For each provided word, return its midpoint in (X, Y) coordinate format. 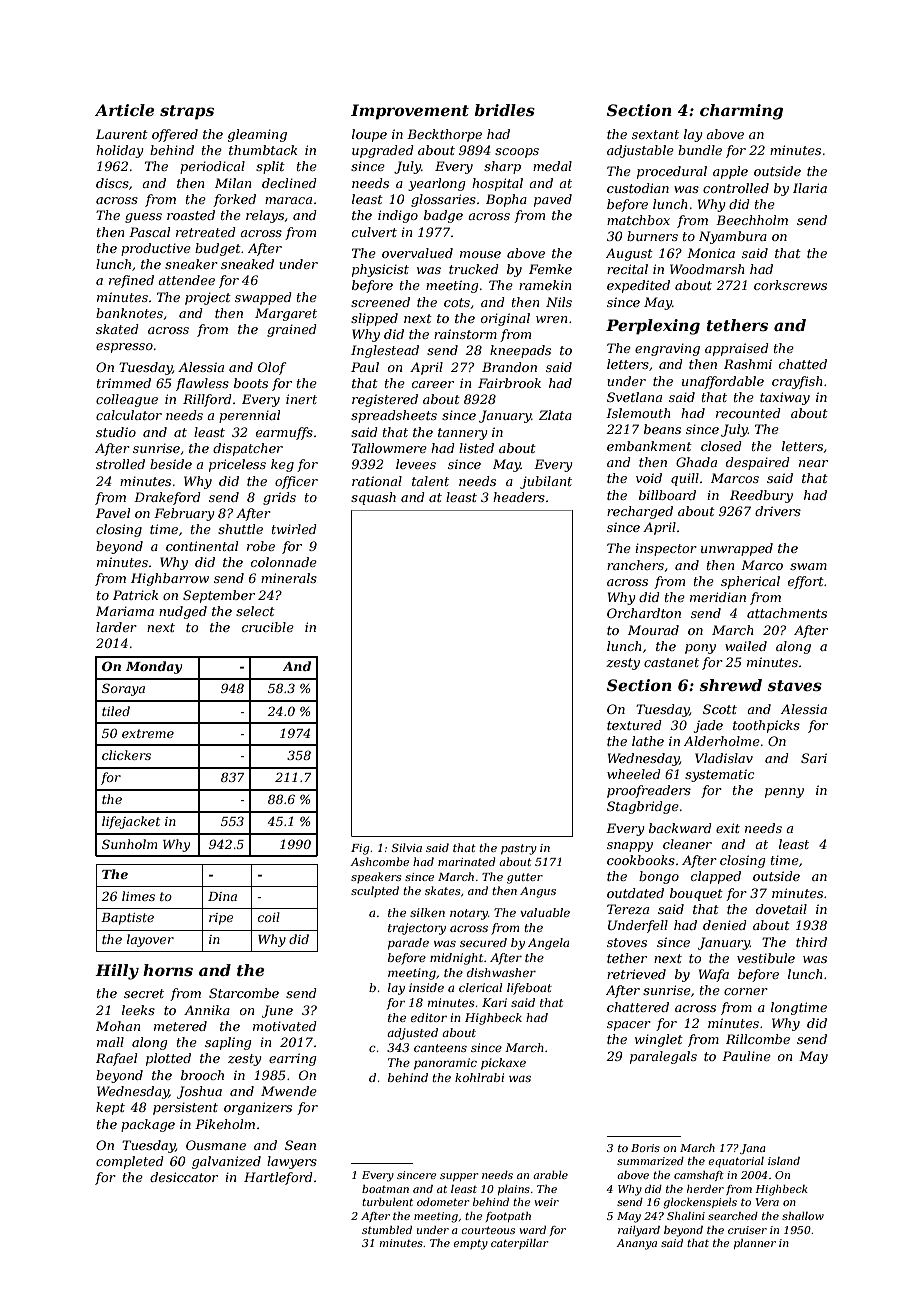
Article (125, 110)
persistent (185, 1108)
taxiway (785, 398)
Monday (154, 667)
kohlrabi (479, 1077)
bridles (504, 110)
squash (373, 498)
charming (741, 112)
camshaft (699, 1176)
